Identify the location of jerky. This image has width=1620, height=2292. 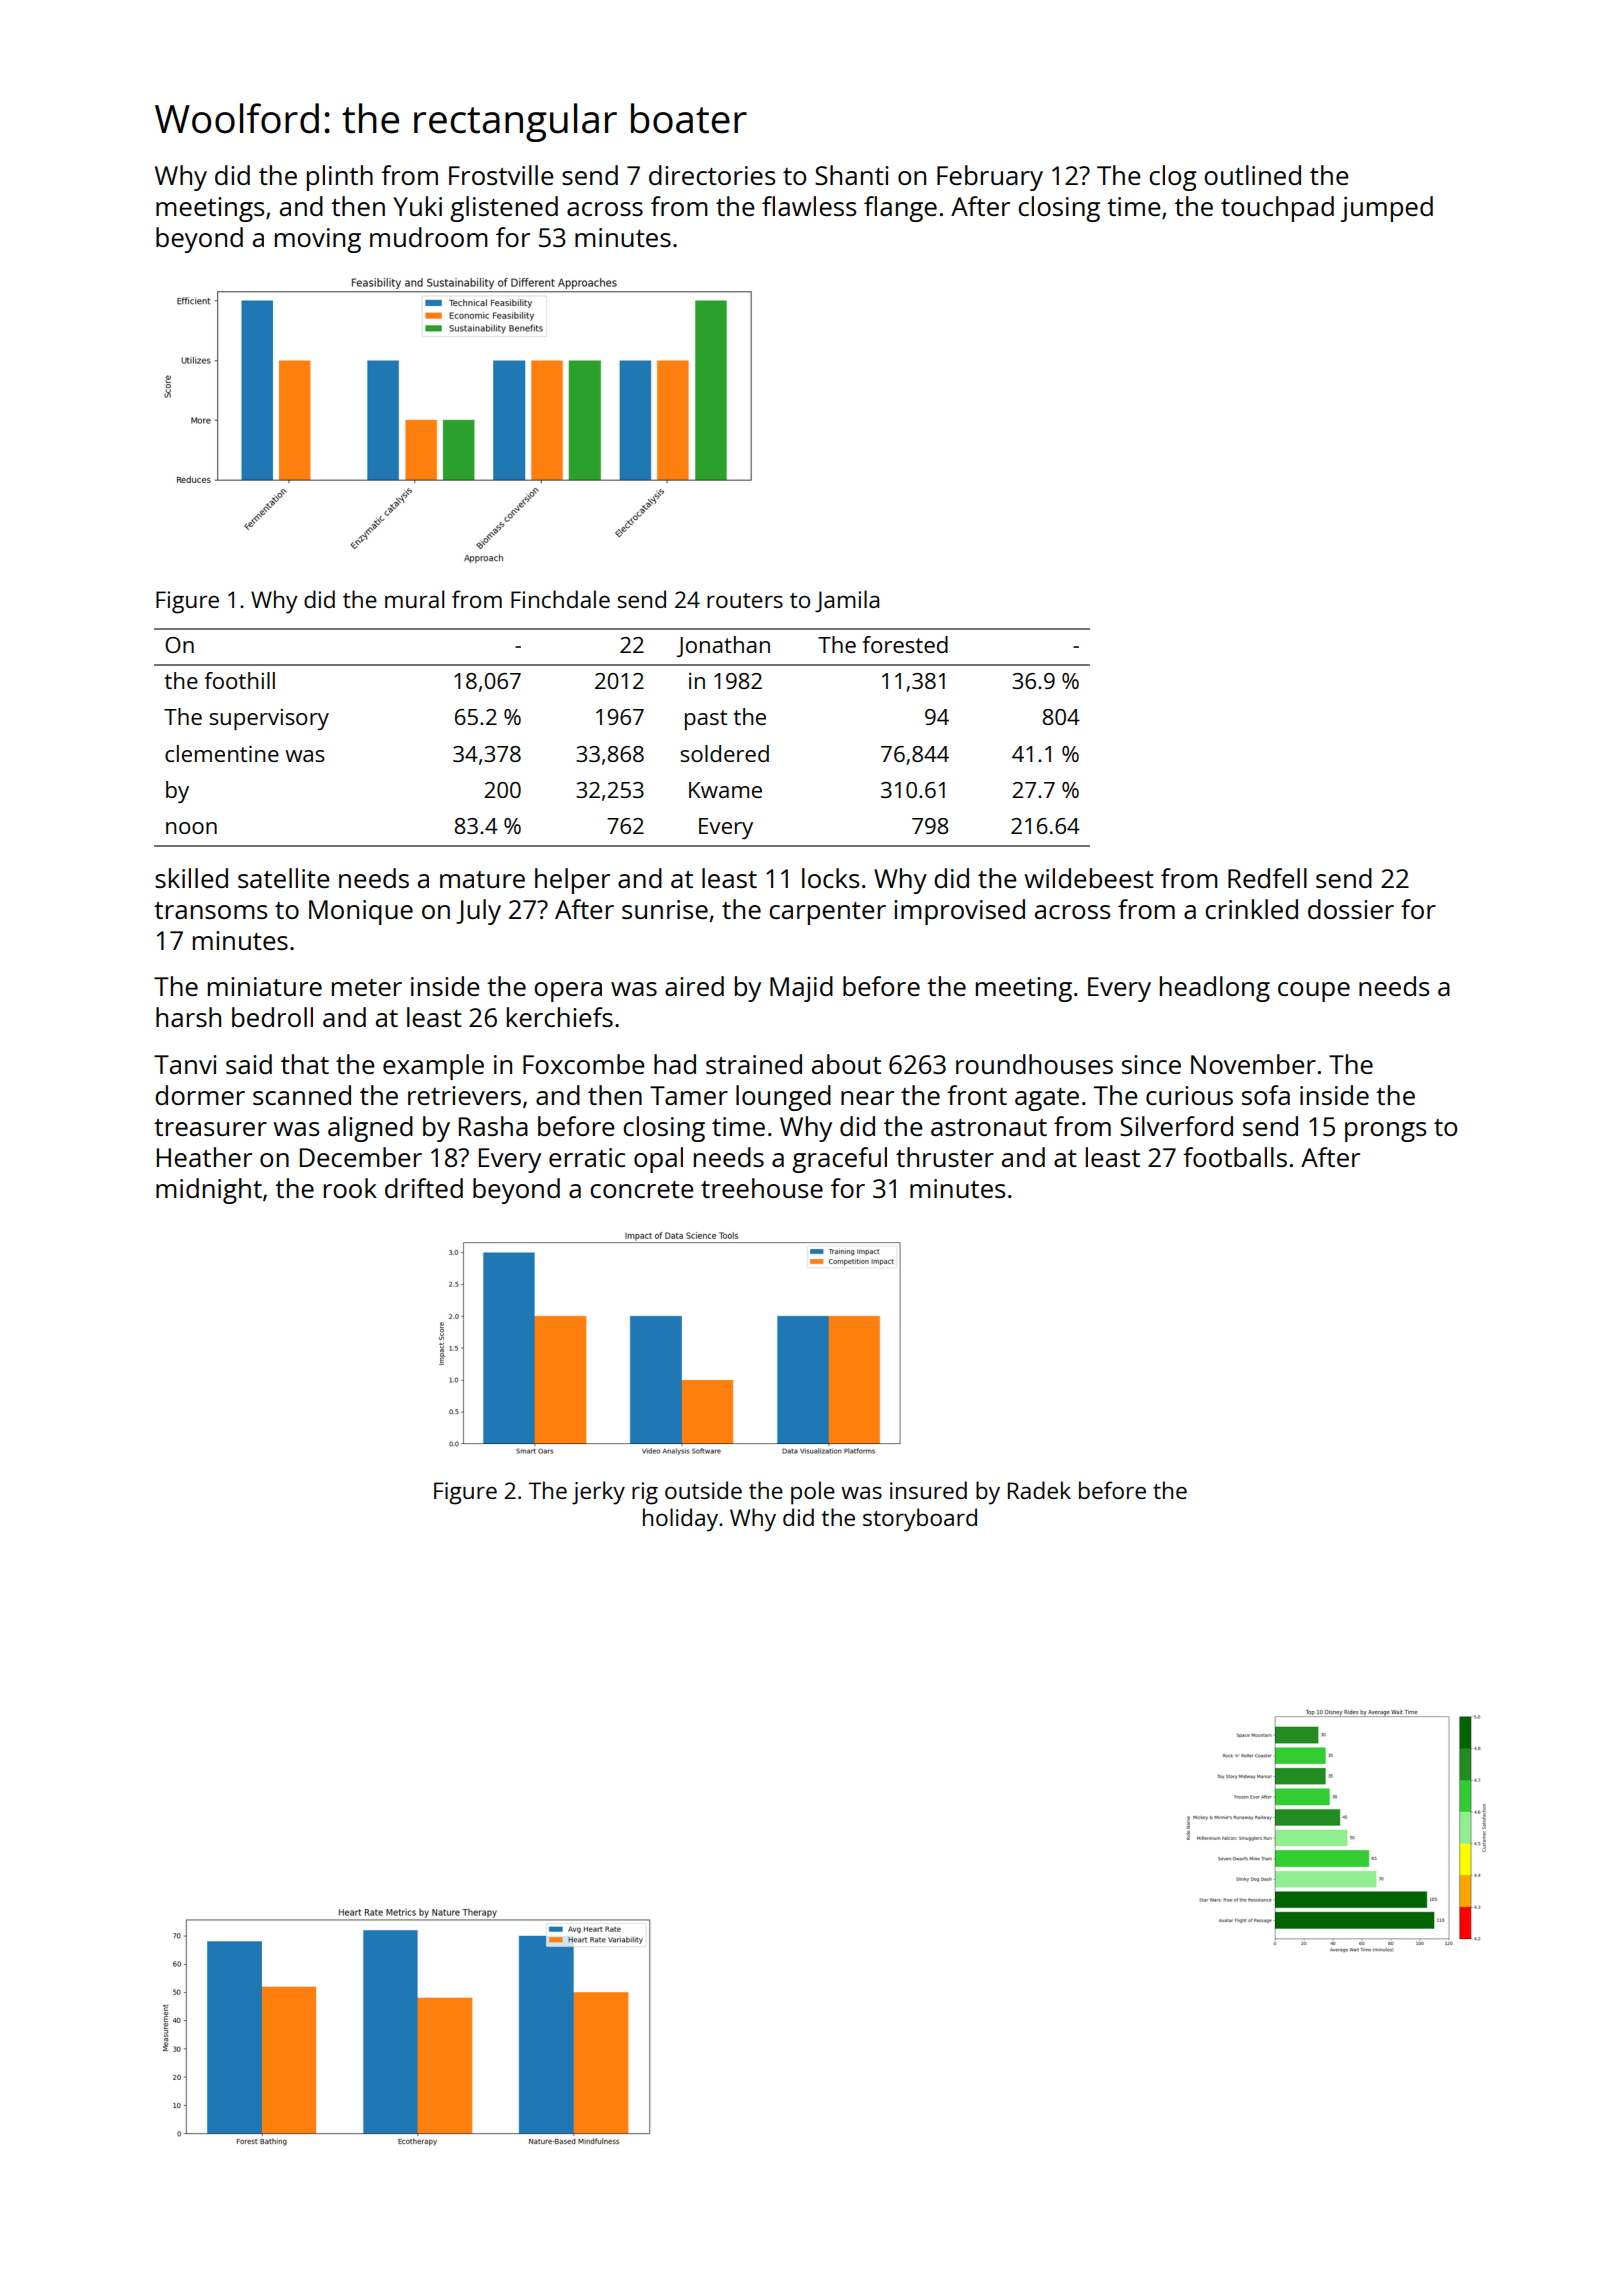
(598, 1493).
